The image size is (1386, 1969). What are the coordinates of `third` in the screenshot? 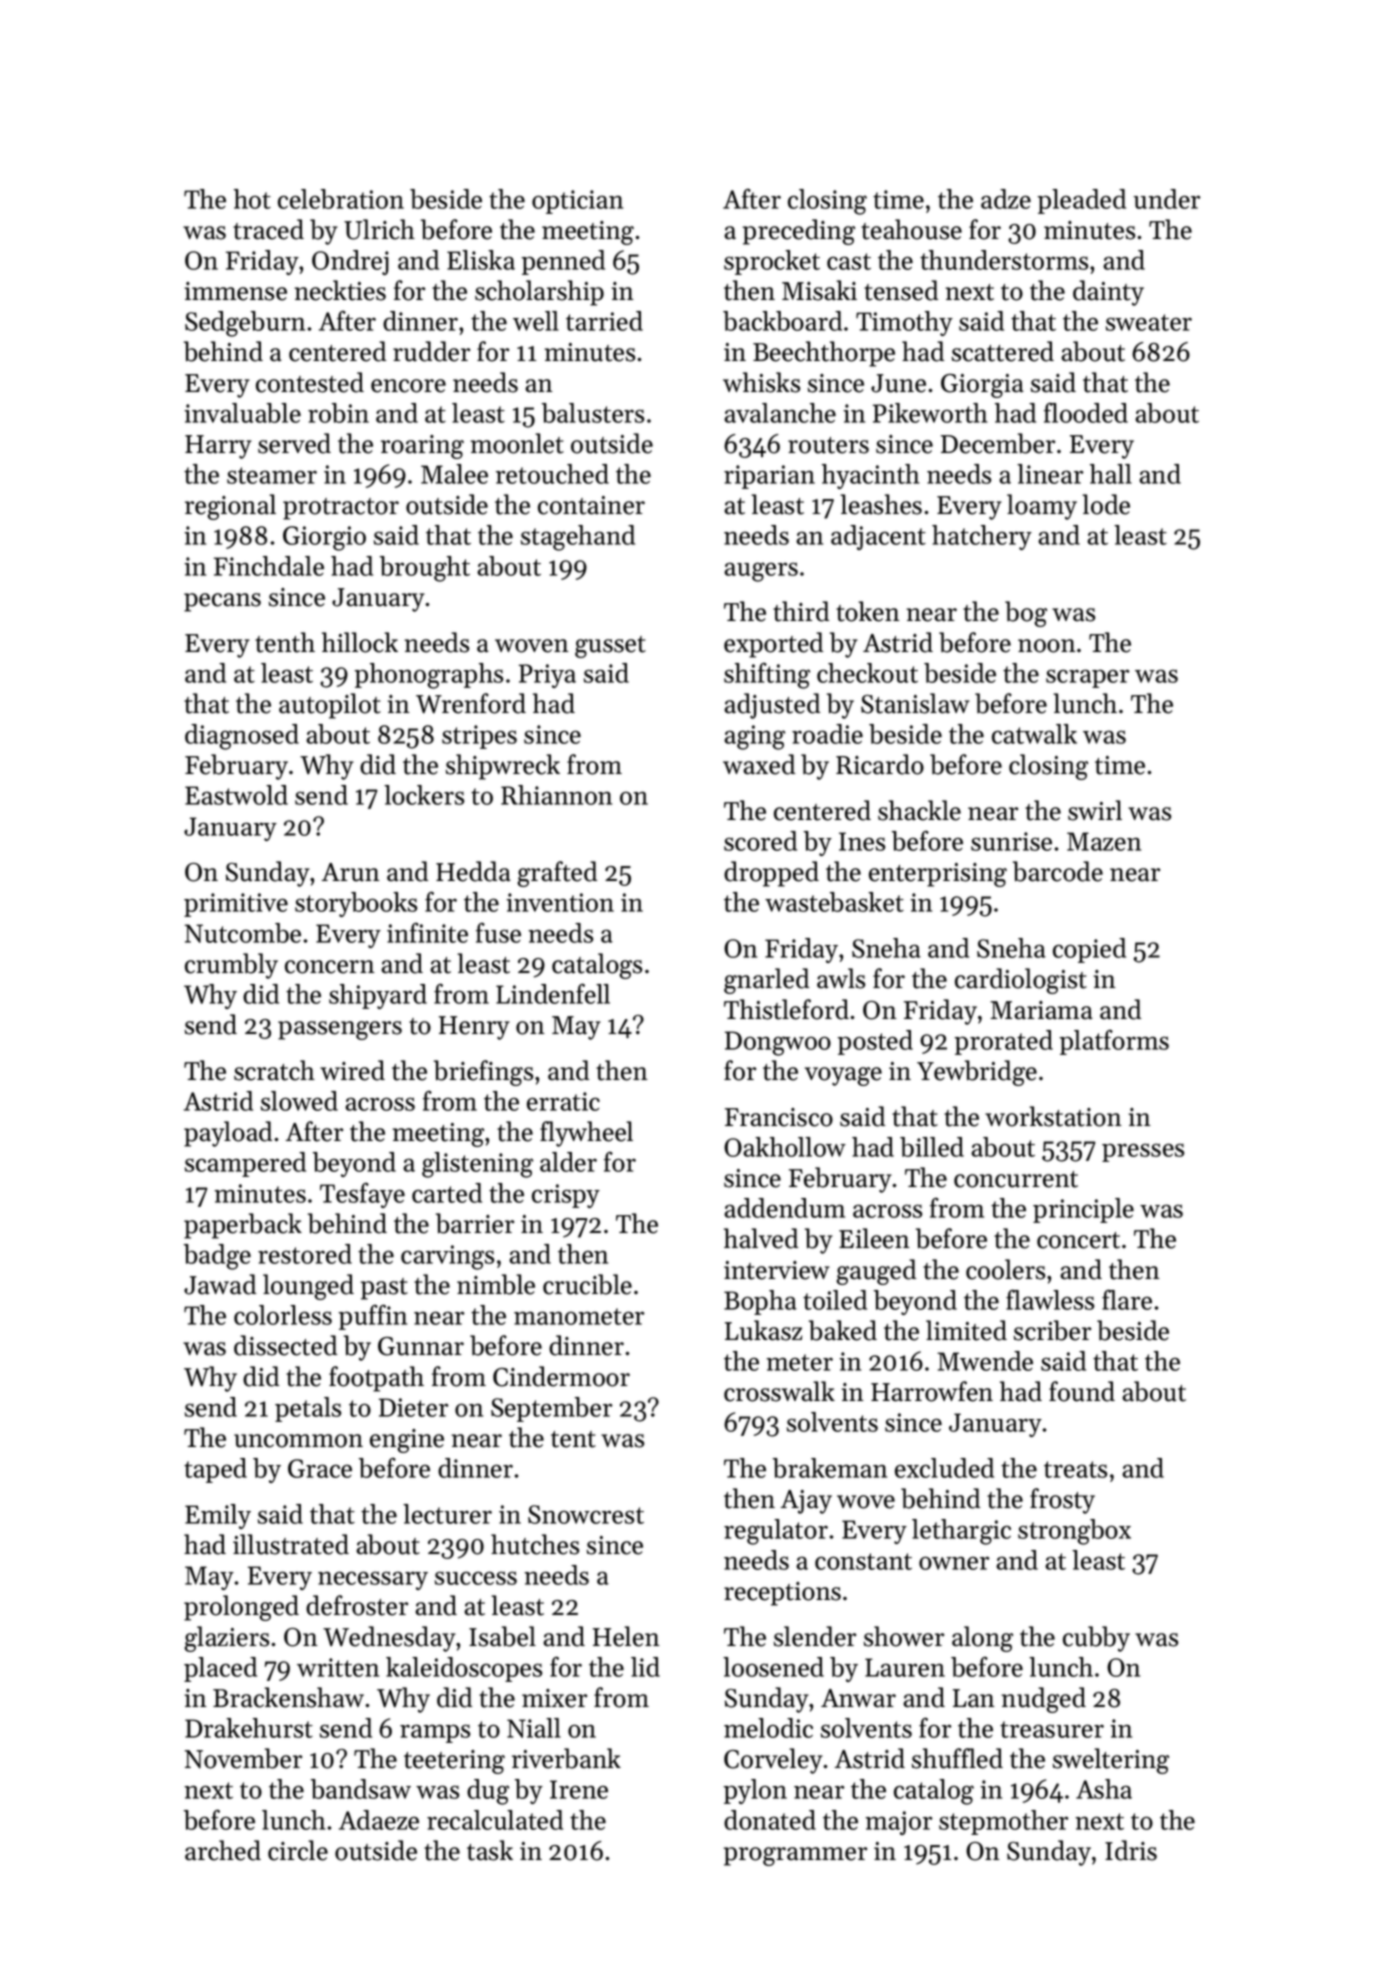 It's located at (801, 611).
